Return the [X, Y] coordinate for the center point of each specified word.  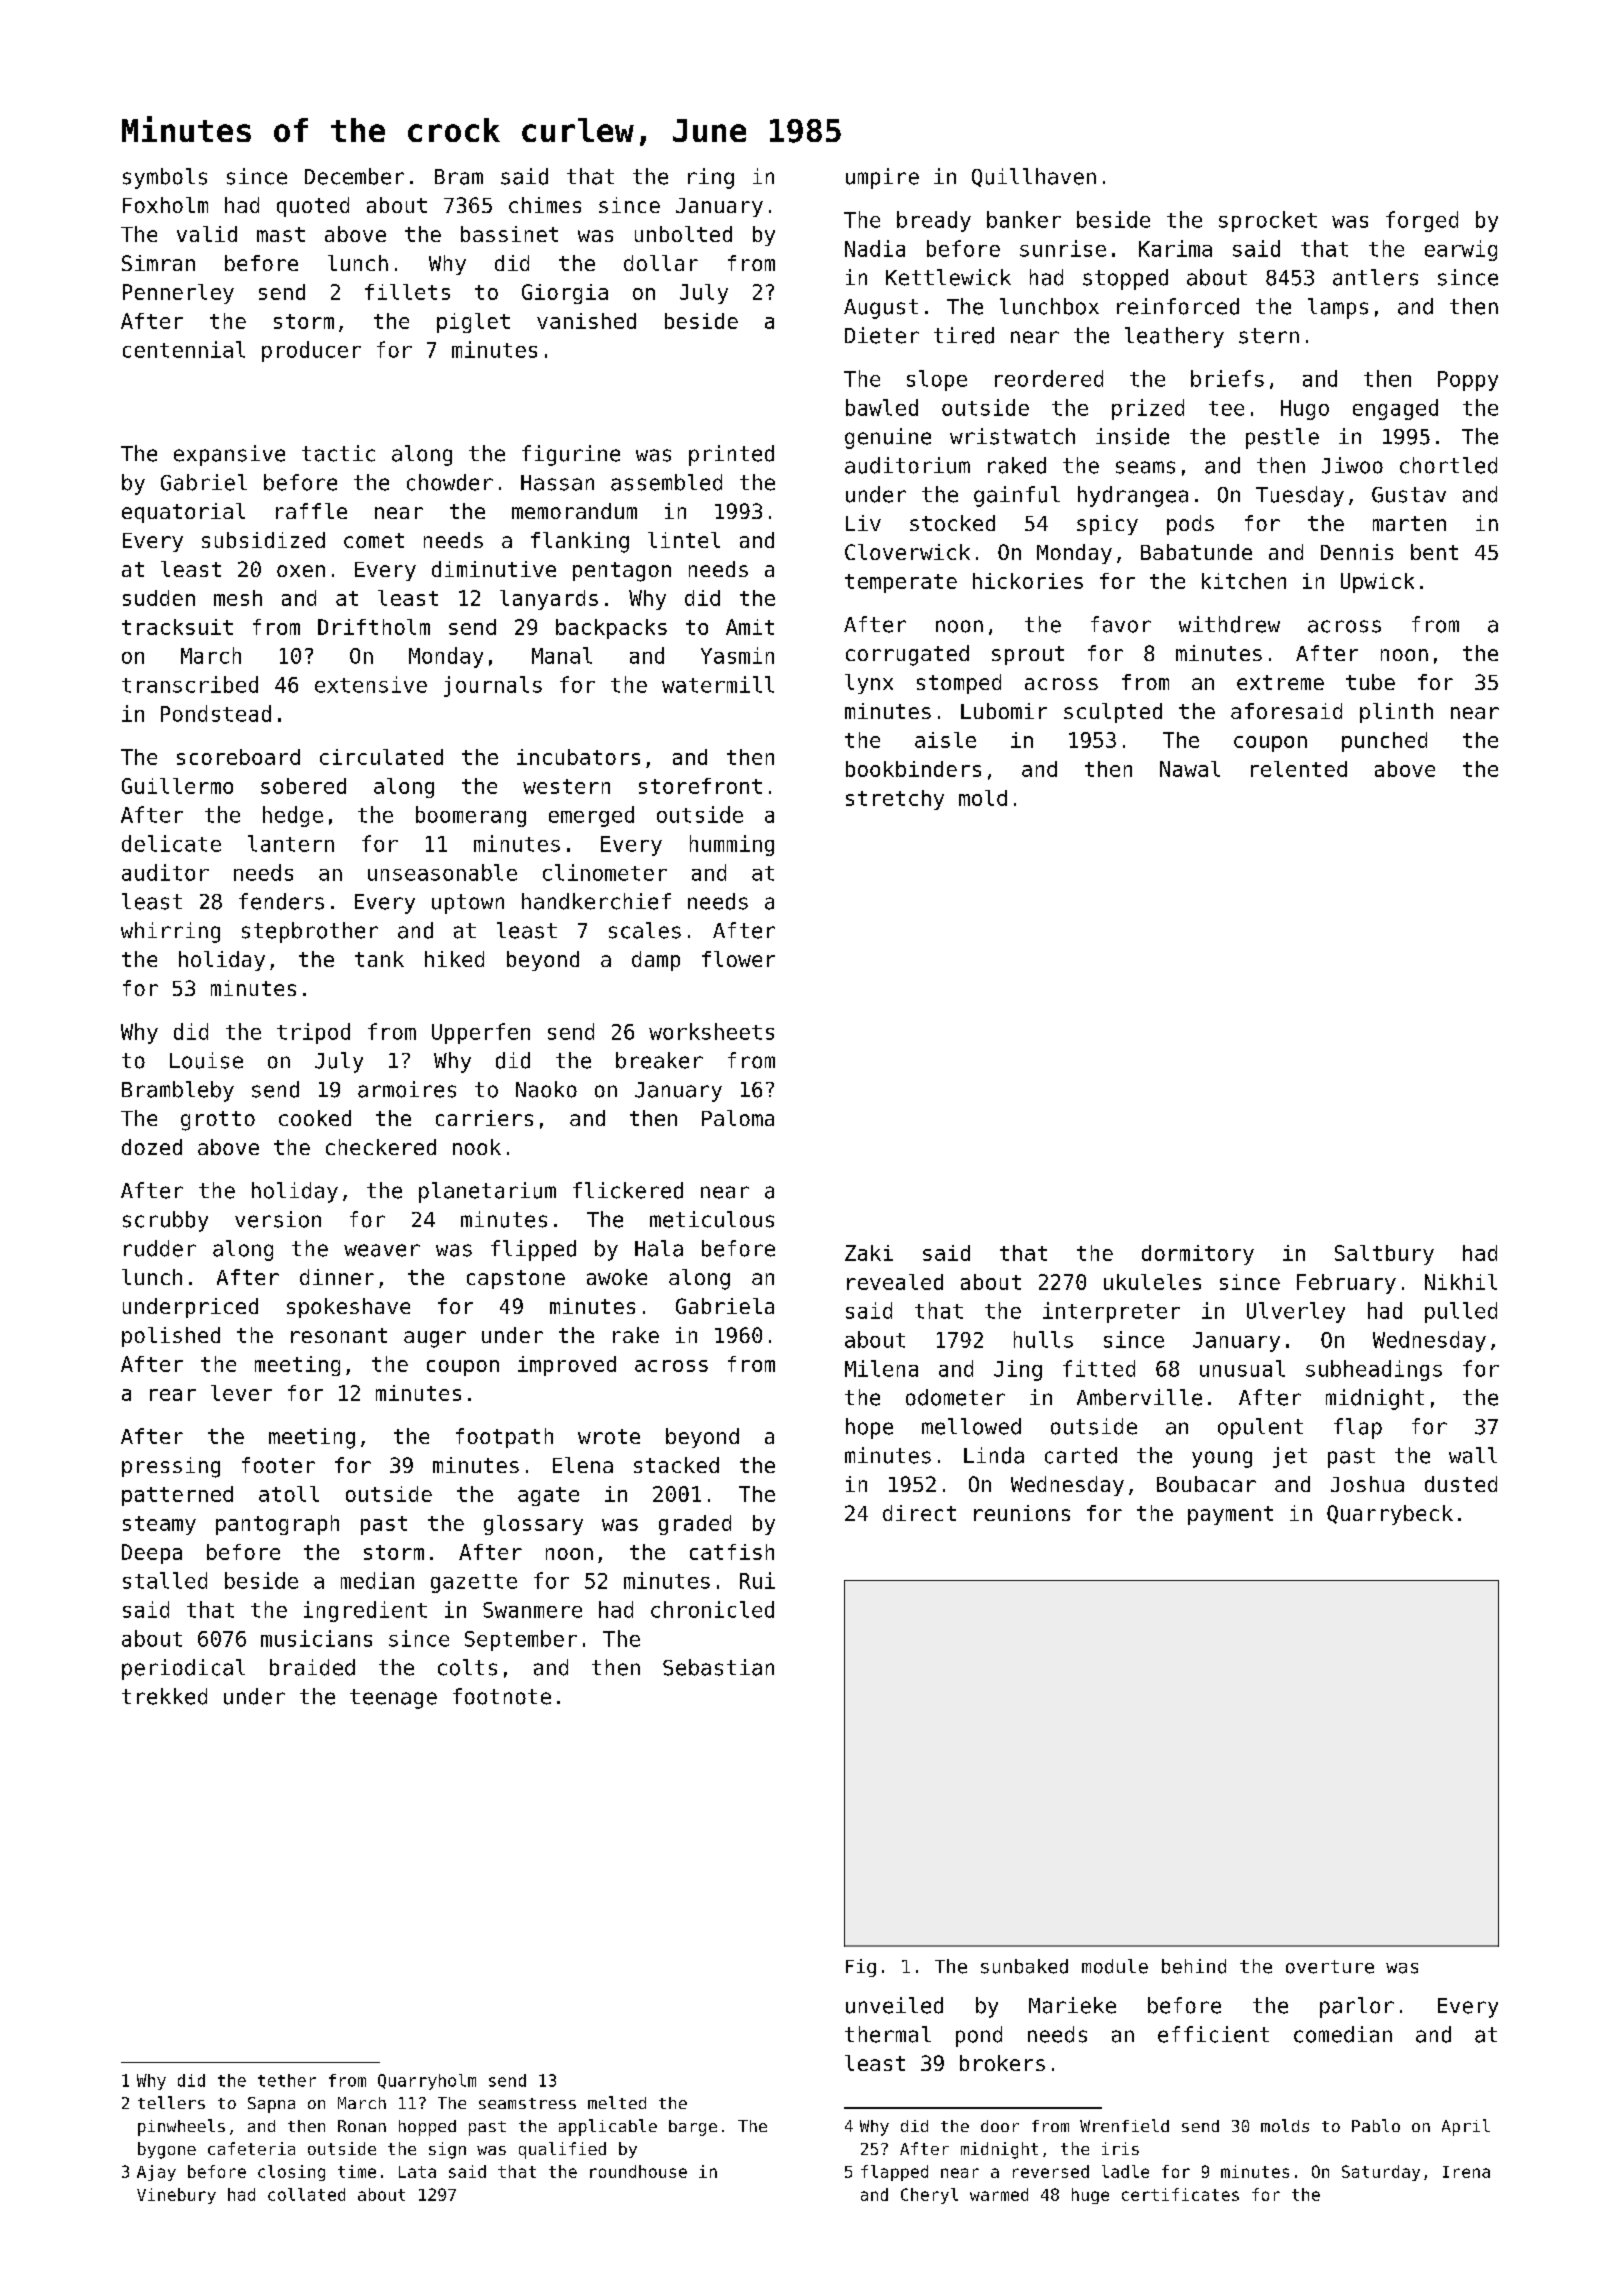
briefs [1227, 378]
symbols [165, 178]
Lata [417, 2172]
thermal [888, 2034]
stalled [165, 1580]
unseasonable [442, 872]
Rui [757, 1580]
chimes [545, 205]
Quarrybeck [1390, 1515]
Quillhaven [1034, 177]
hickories [1028, 581]
